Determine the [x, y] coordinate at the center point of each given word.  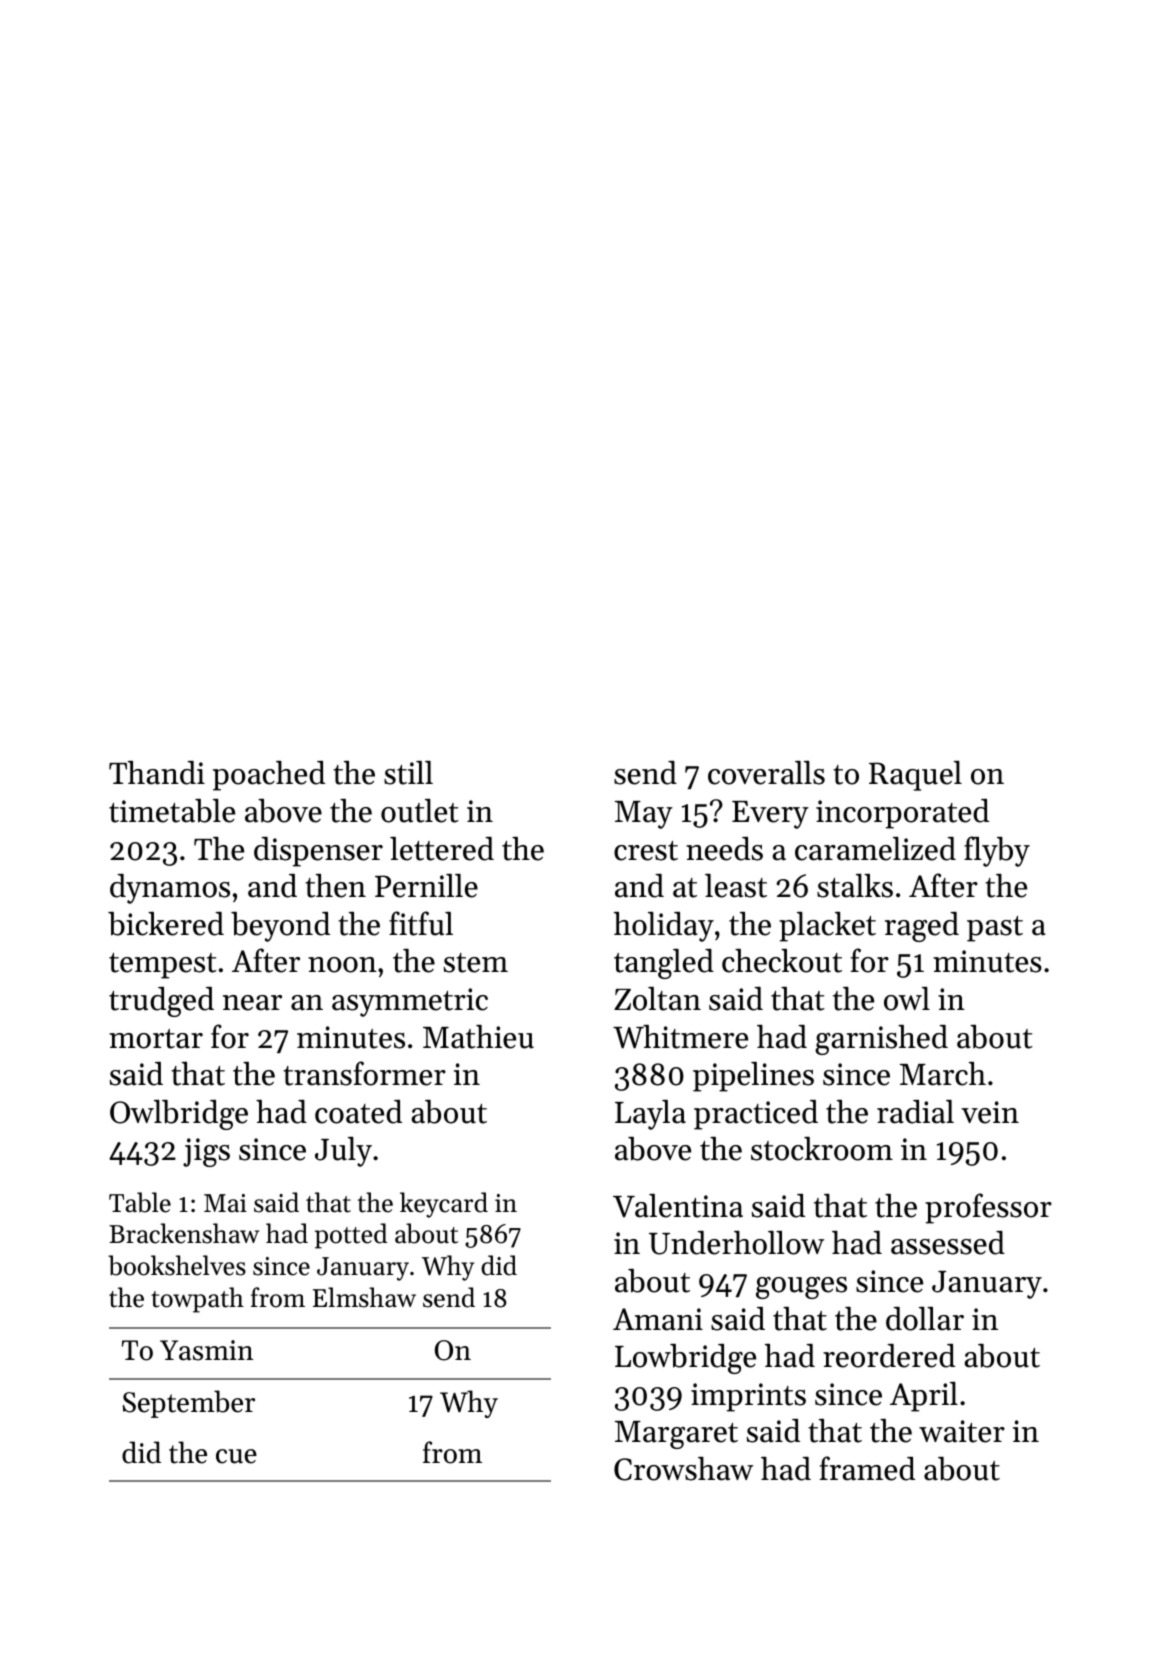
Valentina [678, 1206]
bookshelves [177, 1265]
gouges [801, 1288]
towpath [197, 1300]
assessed [948, 1243]
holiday [664, 927]
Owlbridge [179, 1115]
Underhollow [736, 1243]
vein [990, 1112]
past [995, 929]
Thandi [157, 773]
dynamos [170, 889]
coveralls [766, 773]
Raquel [915, 776]
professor [988, 1208]
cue [236, 1456]
